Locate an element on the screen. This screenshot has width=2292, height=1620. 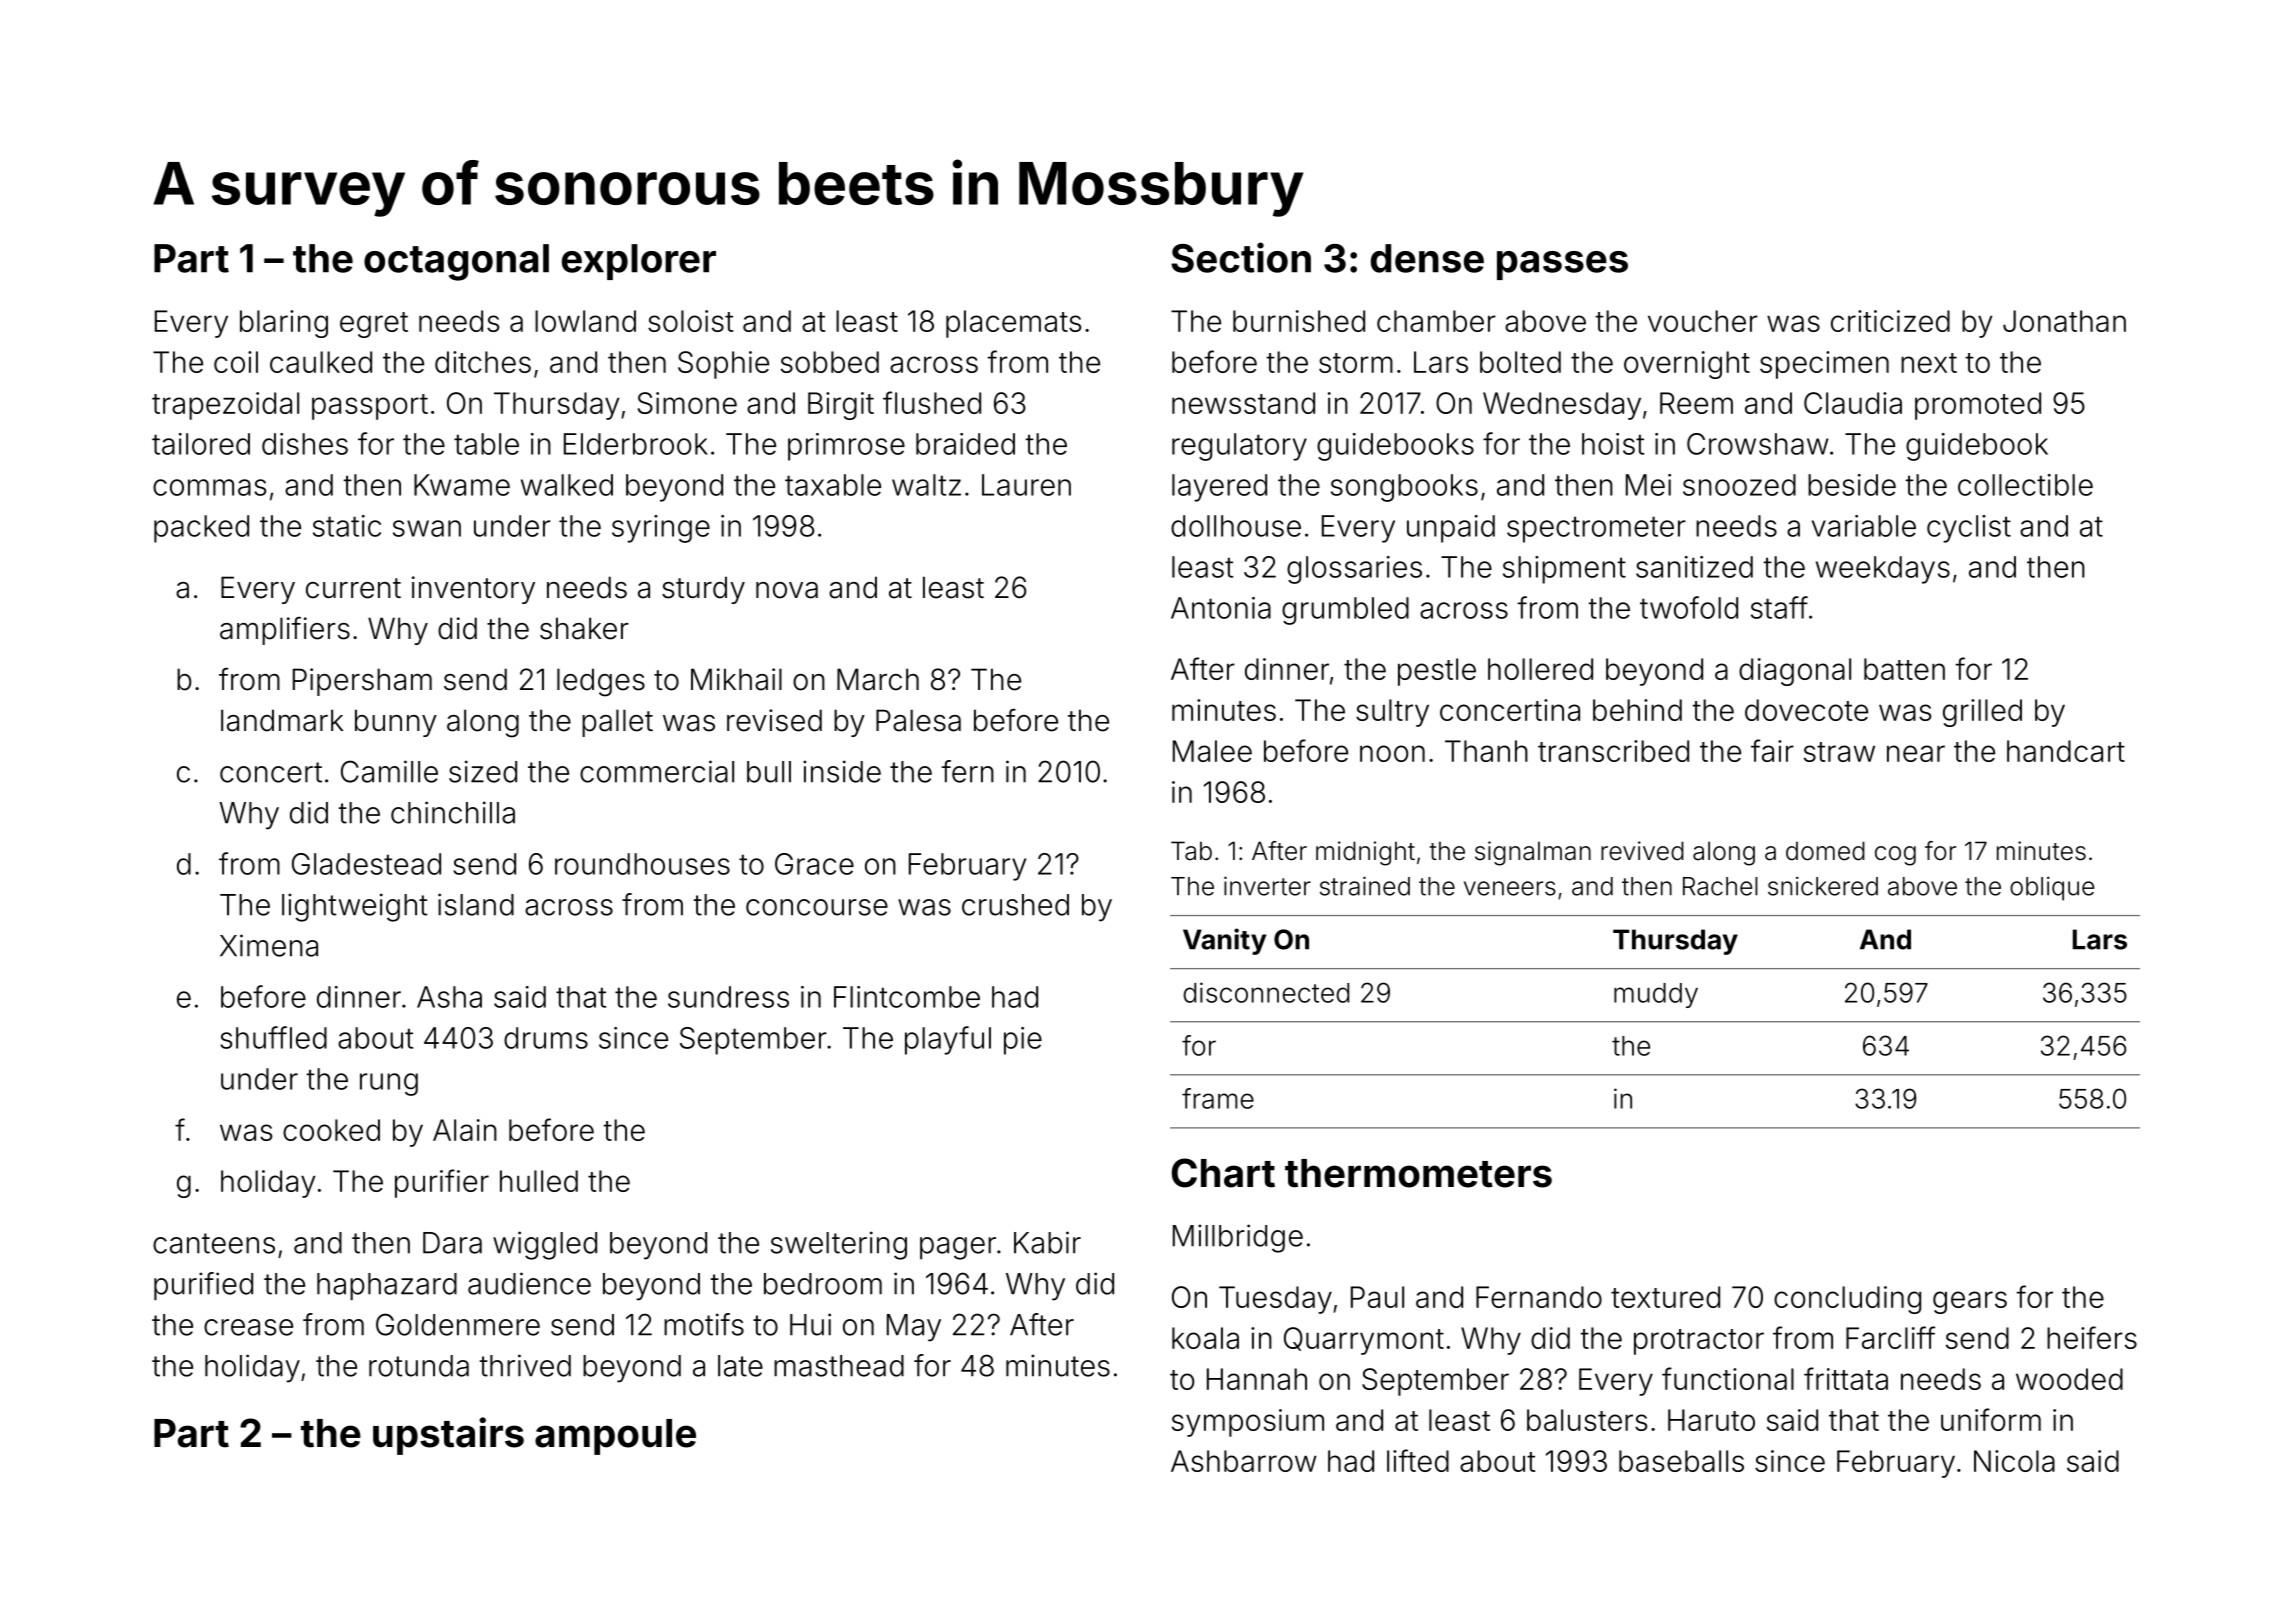
waltz is located at coordinates (926, 485).
